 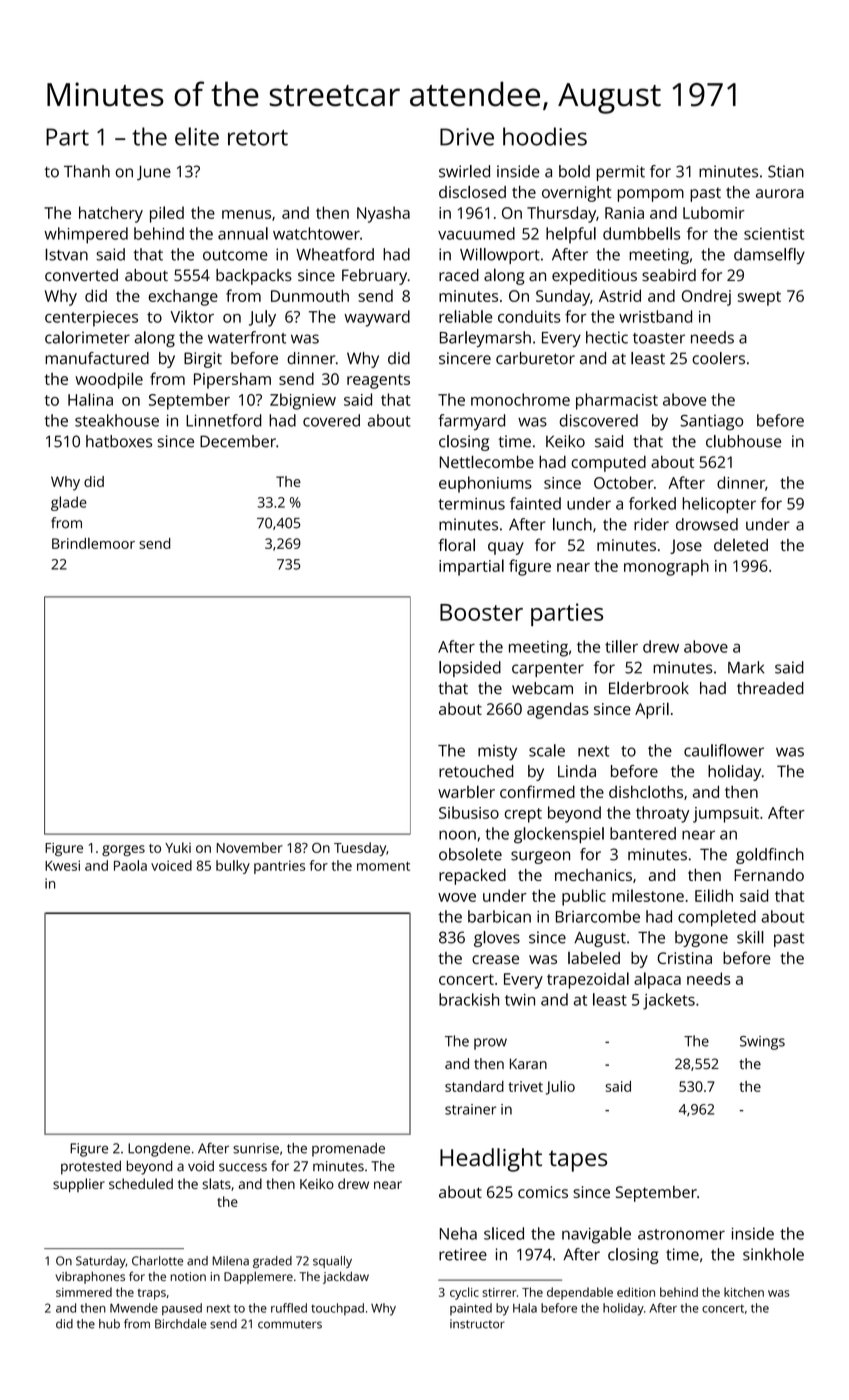 What do you see at coordinates (457, 544) in the document?
I see `floral` at bounding box center [457, 544].
